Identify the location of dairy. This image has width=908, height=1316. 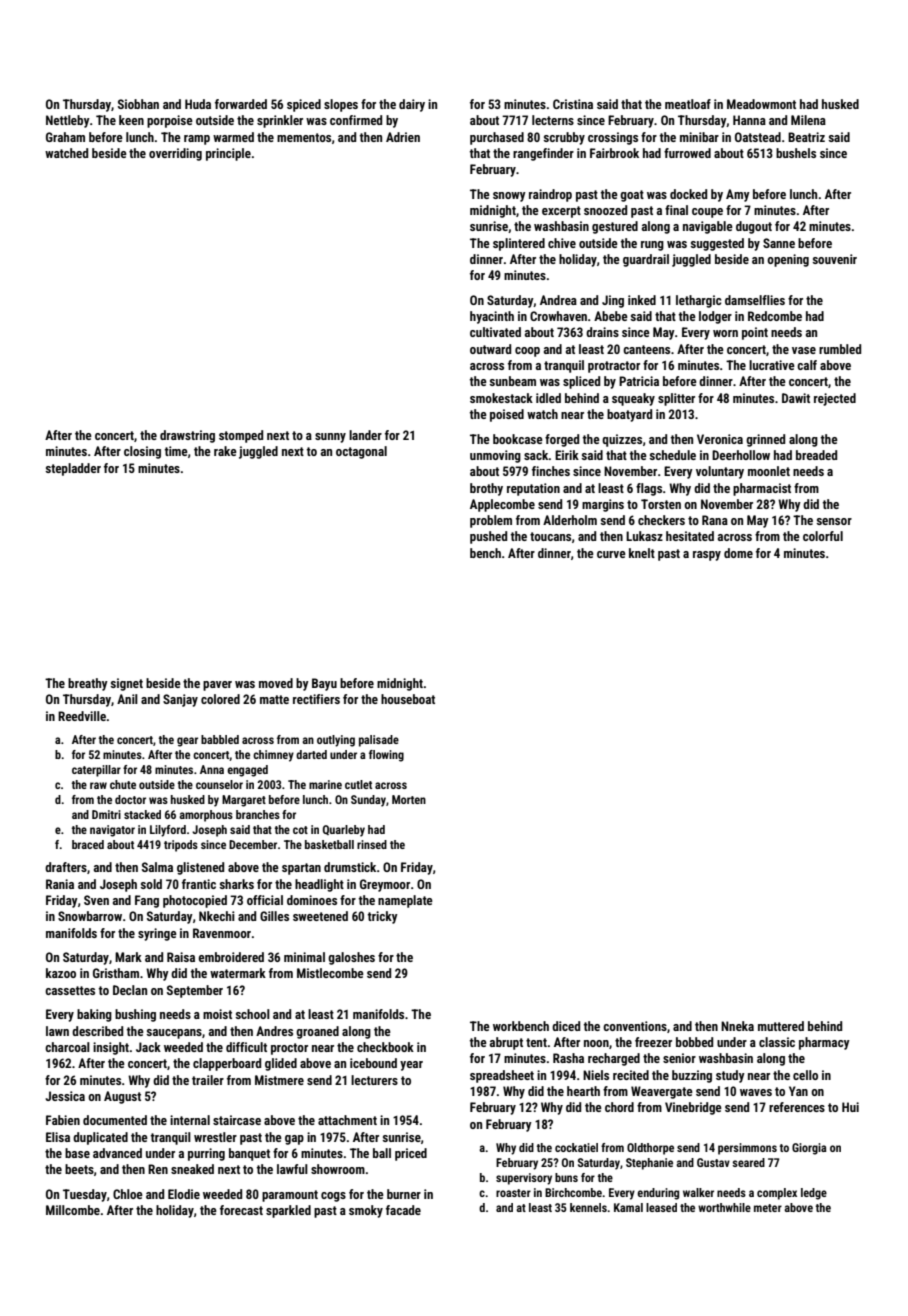
(412, 105).
